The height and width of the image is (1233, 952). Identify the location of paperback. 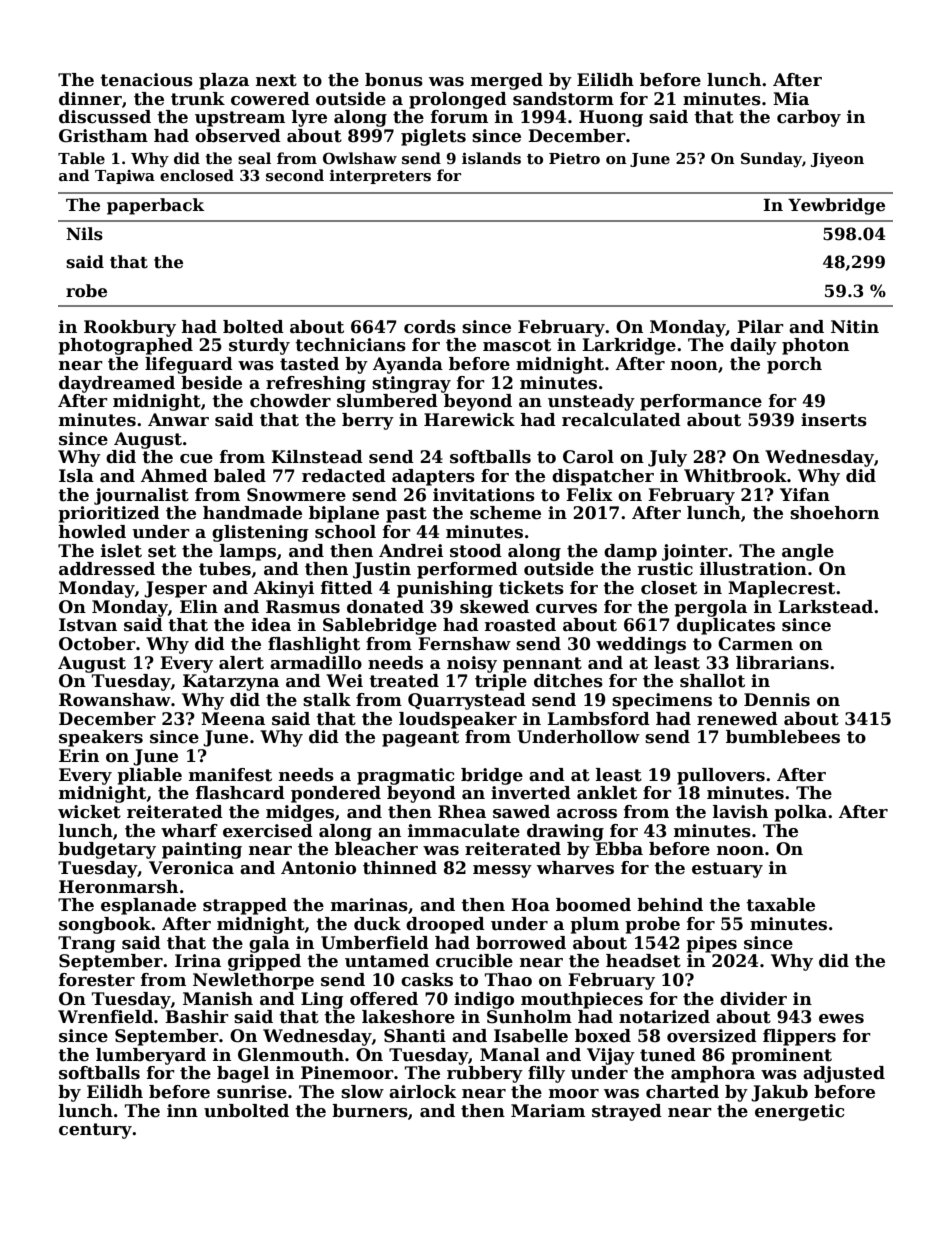
(155, 206).
